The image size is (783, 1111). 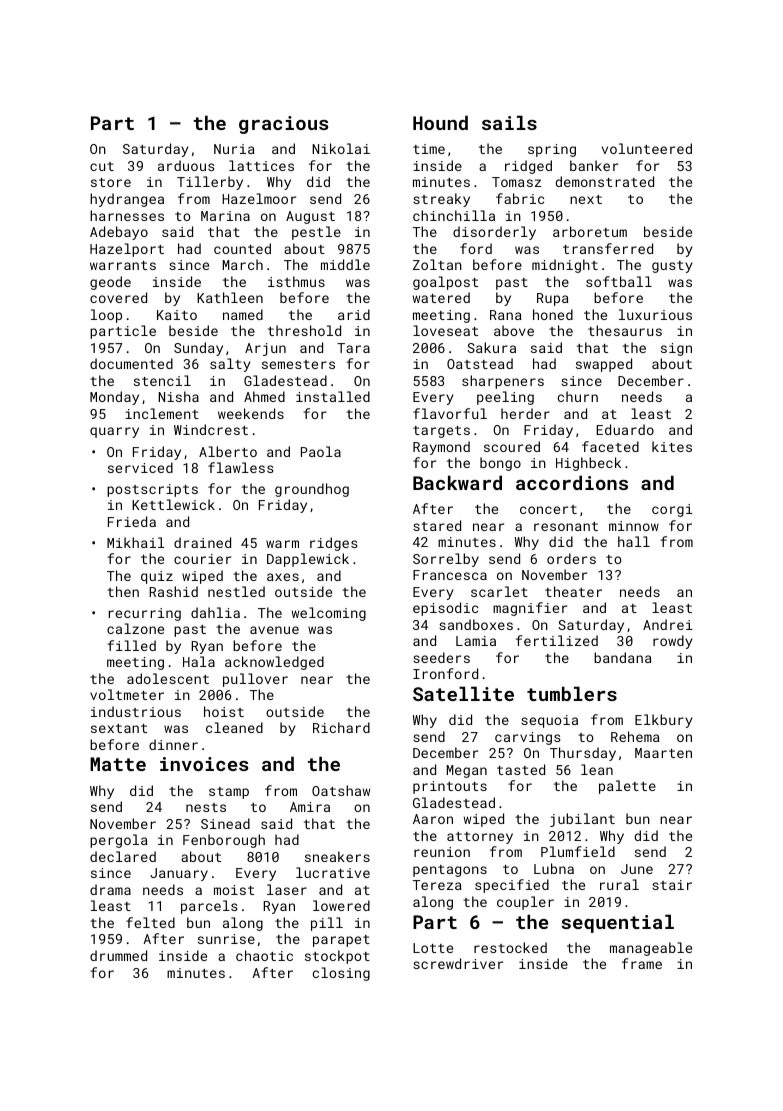 I want to click on felted, so click(x=150, y=922).
